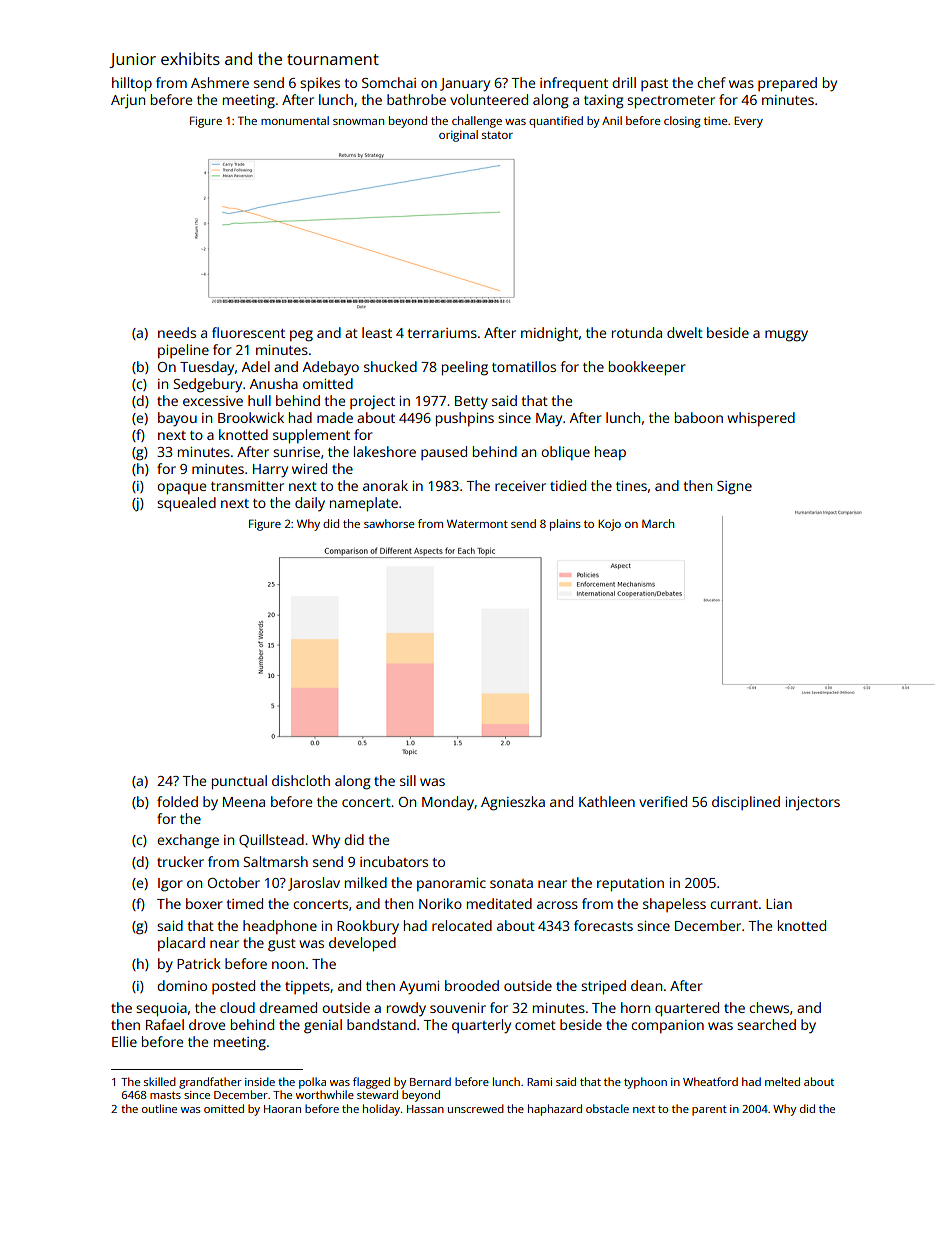 The height and width of the screenshot is (1233, 952). What do you see at coordinates (408, 780) in the screenshot?
I see `sill` at bounding box center [408, 780].
